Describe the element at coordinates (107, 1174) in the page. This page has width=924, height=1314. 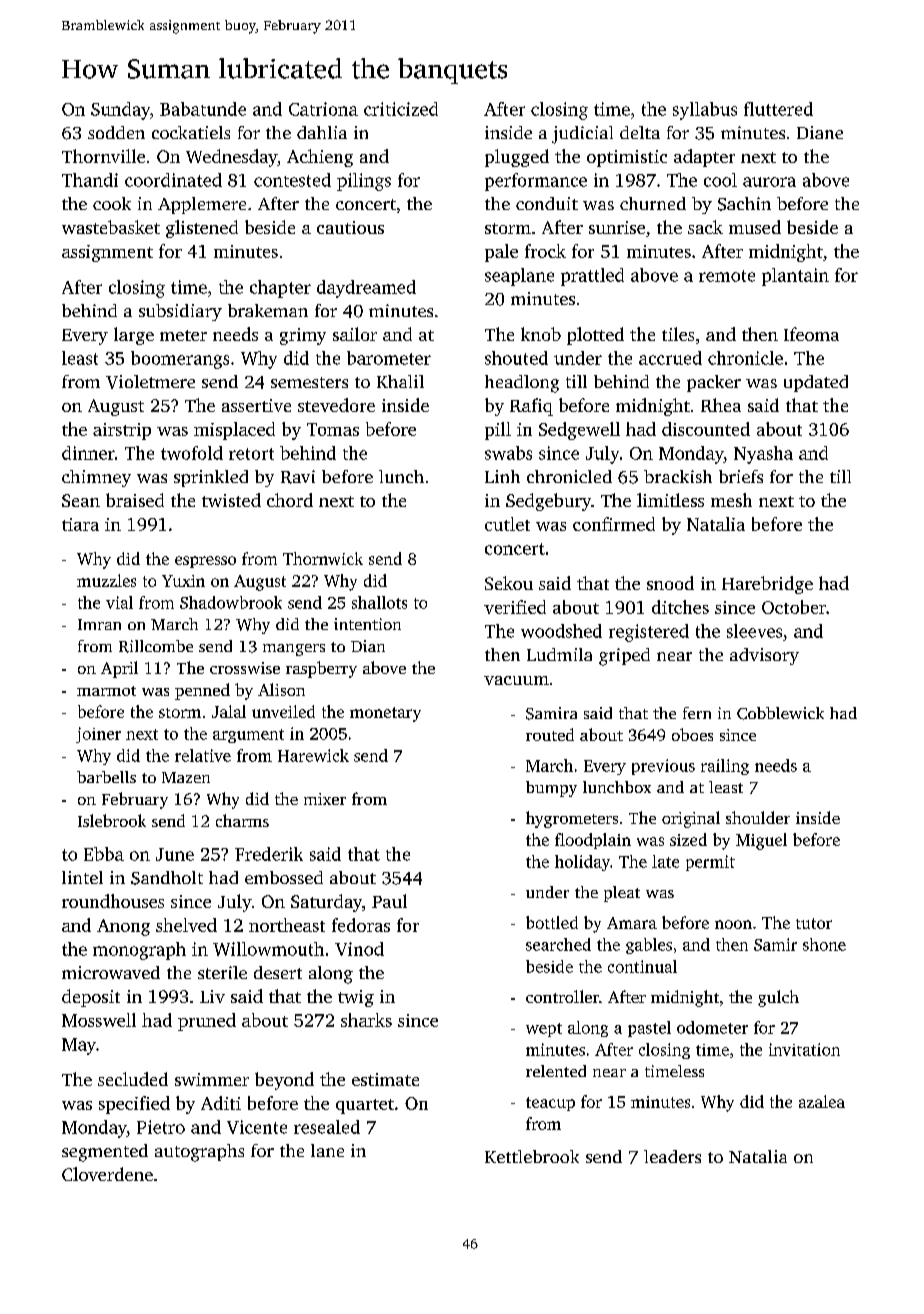
I see `Cloverdene` at that location.
